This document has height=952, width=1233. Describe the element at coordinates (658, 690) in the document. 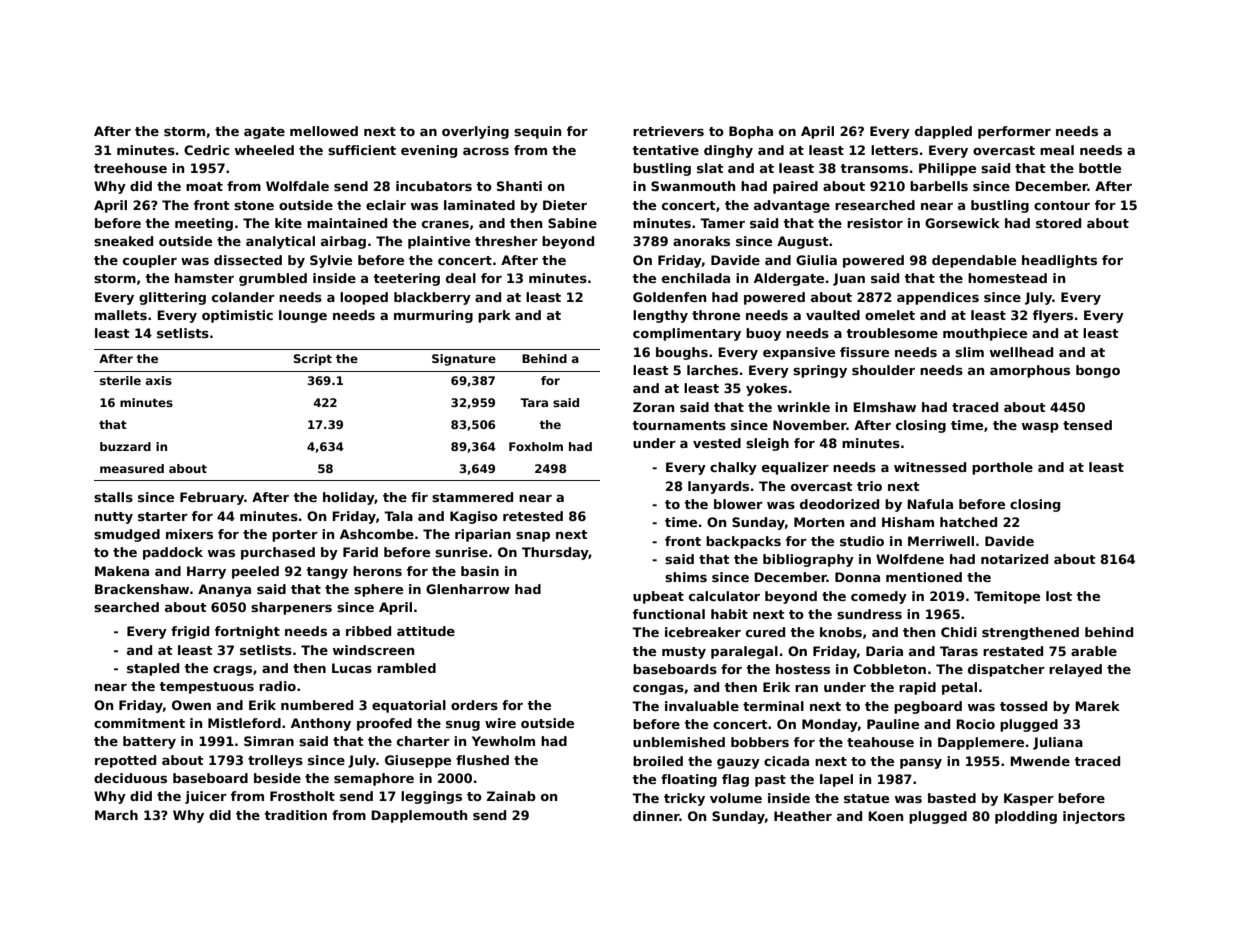

I see `congas` at that location.
